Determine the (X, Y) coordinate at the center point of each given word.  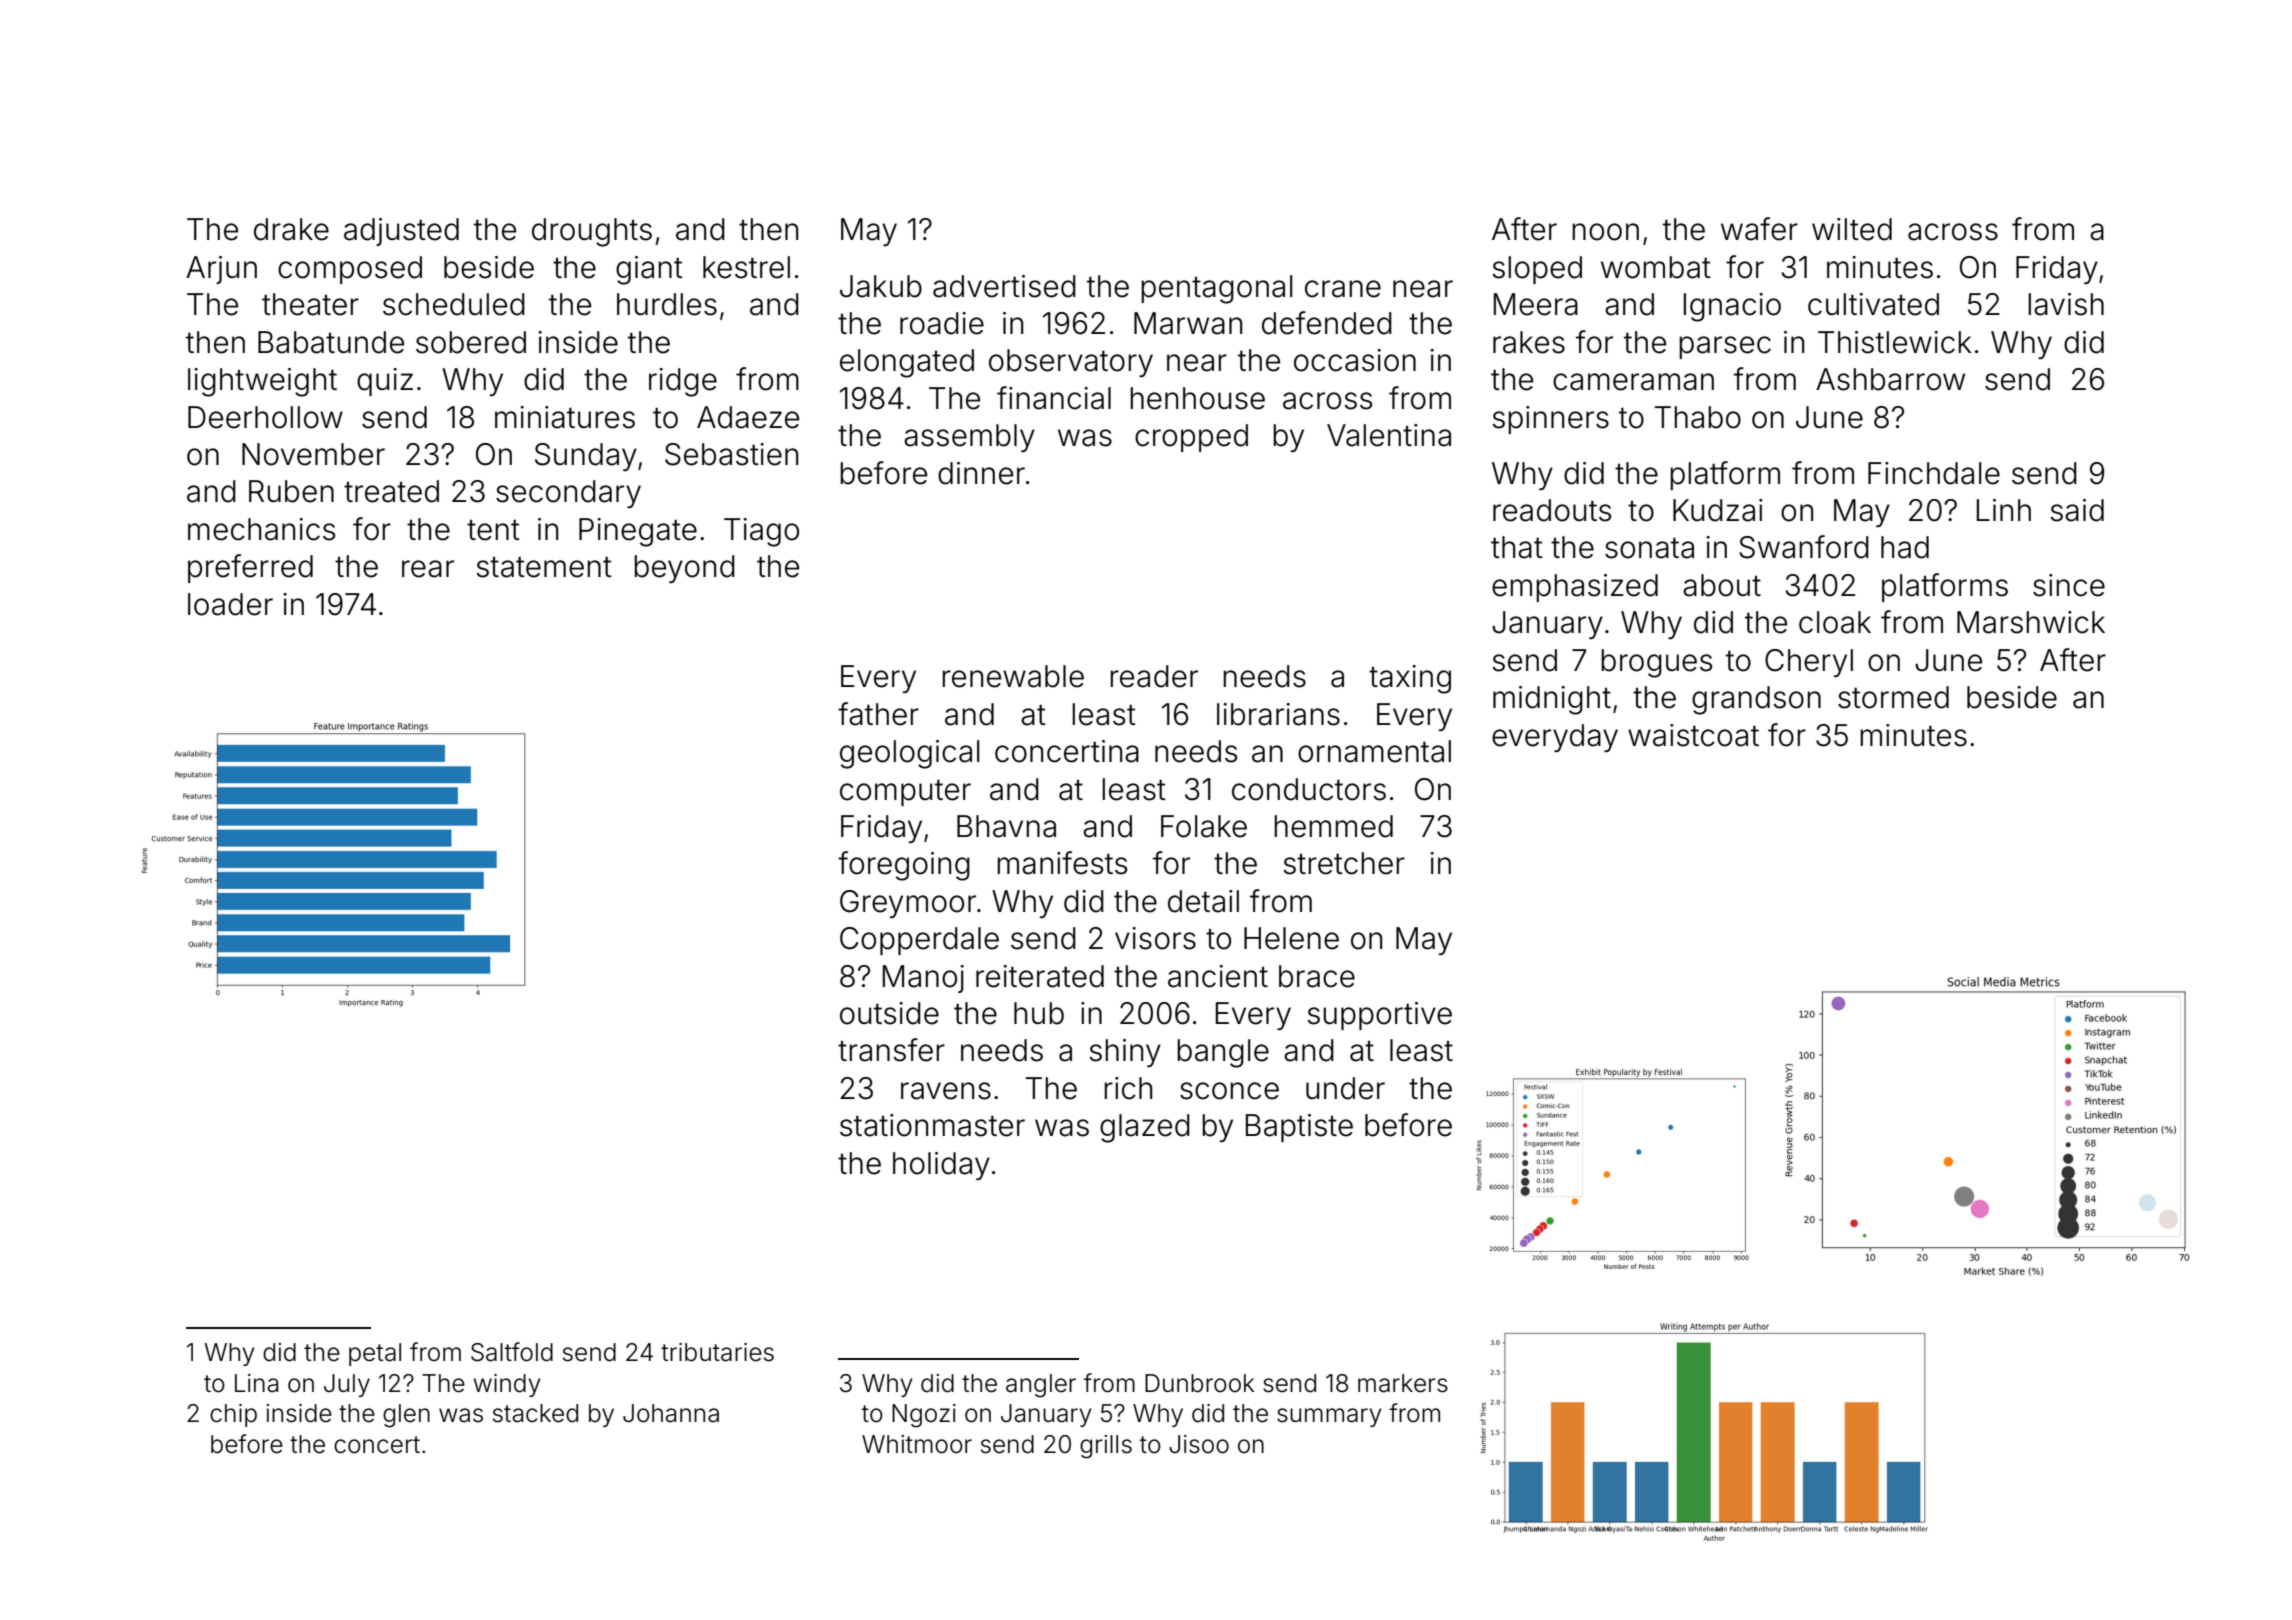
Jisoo (1199, 1444)
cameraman (1633, 382)
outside (889, 1013)
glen (406, 1416)
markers (1403, 1383)
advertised (1004, 286)
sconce (1229, 1091)
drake (291, 229)
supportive (1379, 1016)
